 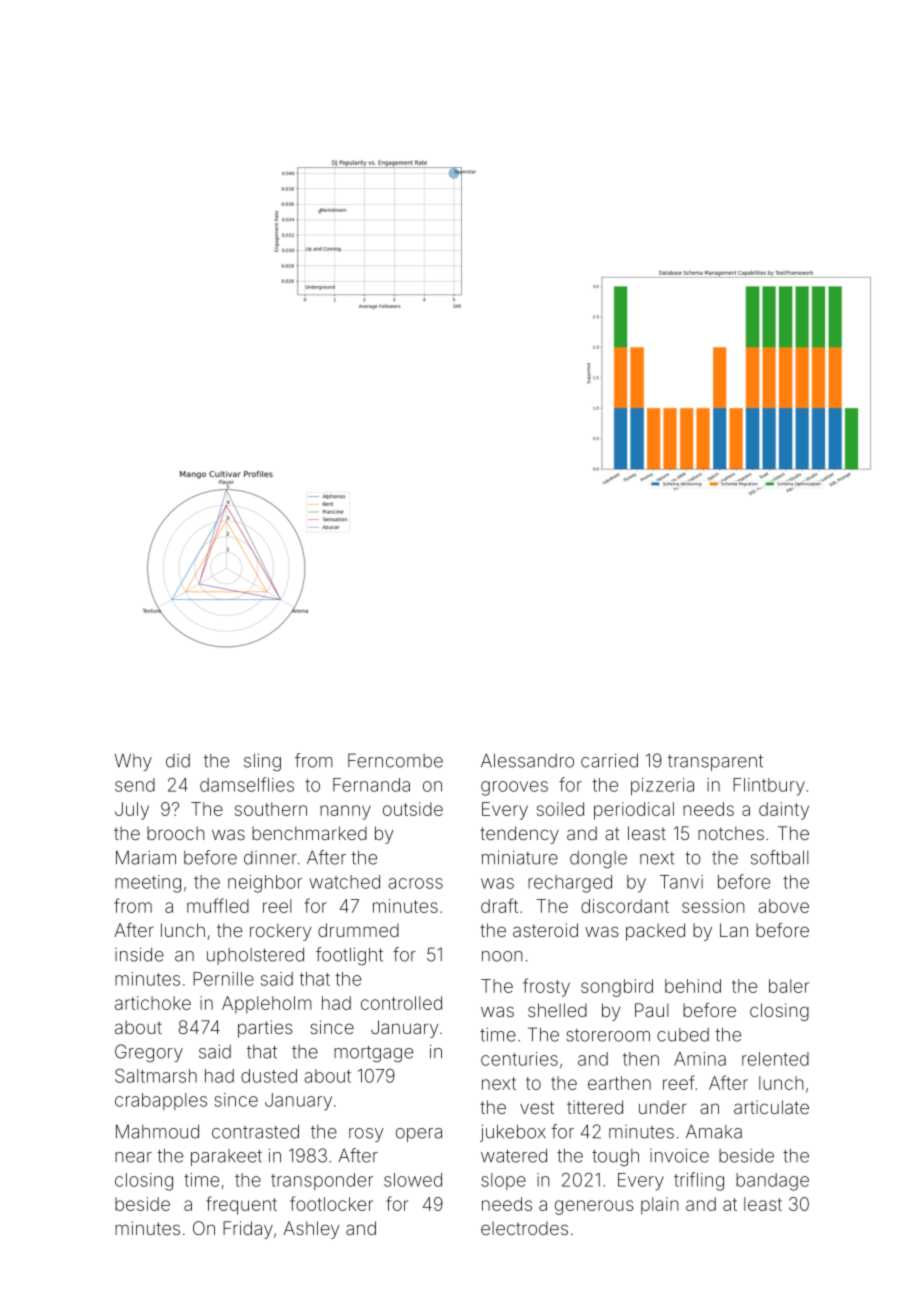 I want to click on carried, so click(x=609, y=760).
